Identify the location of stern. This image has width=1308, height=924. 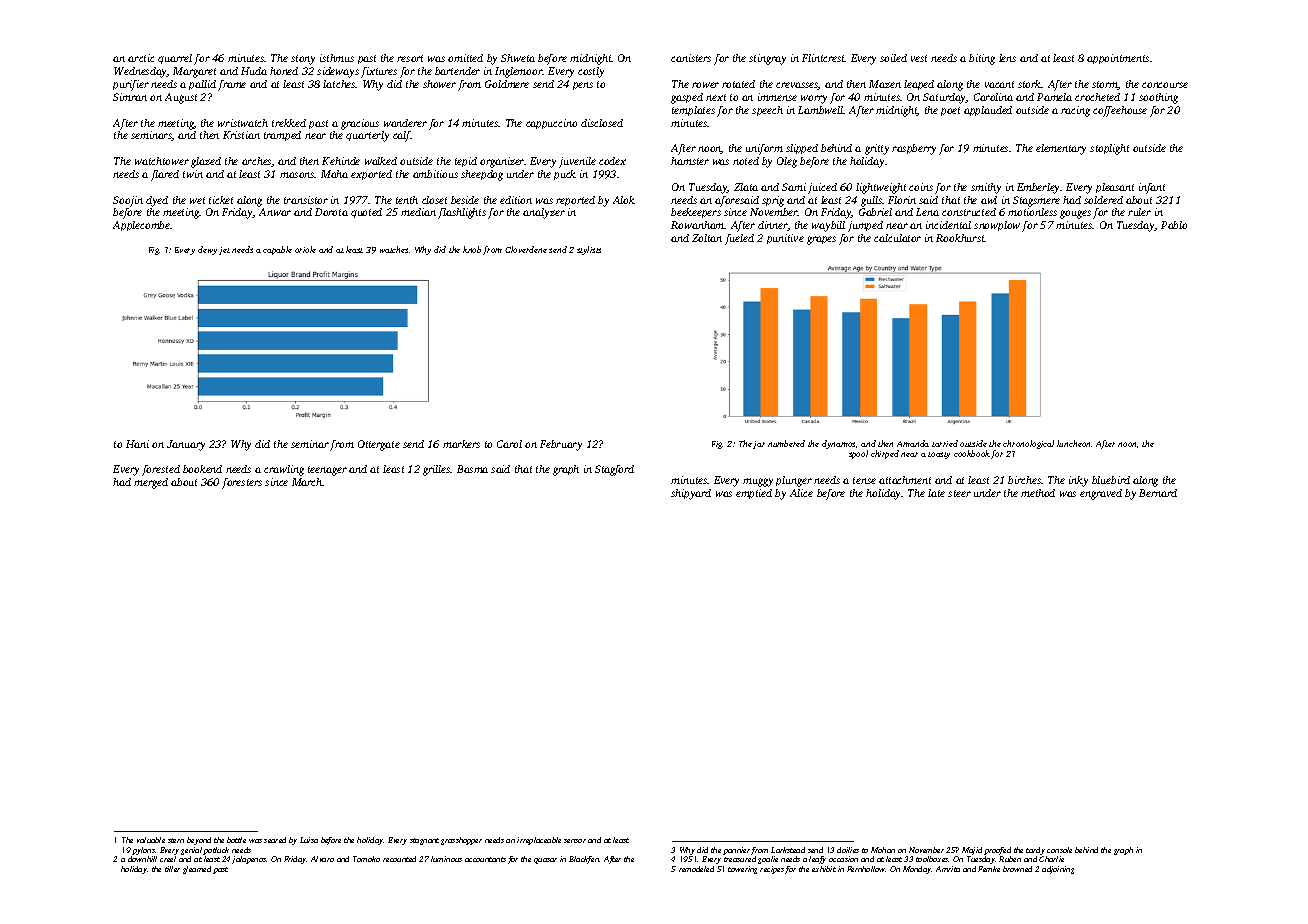
(176, 840).
